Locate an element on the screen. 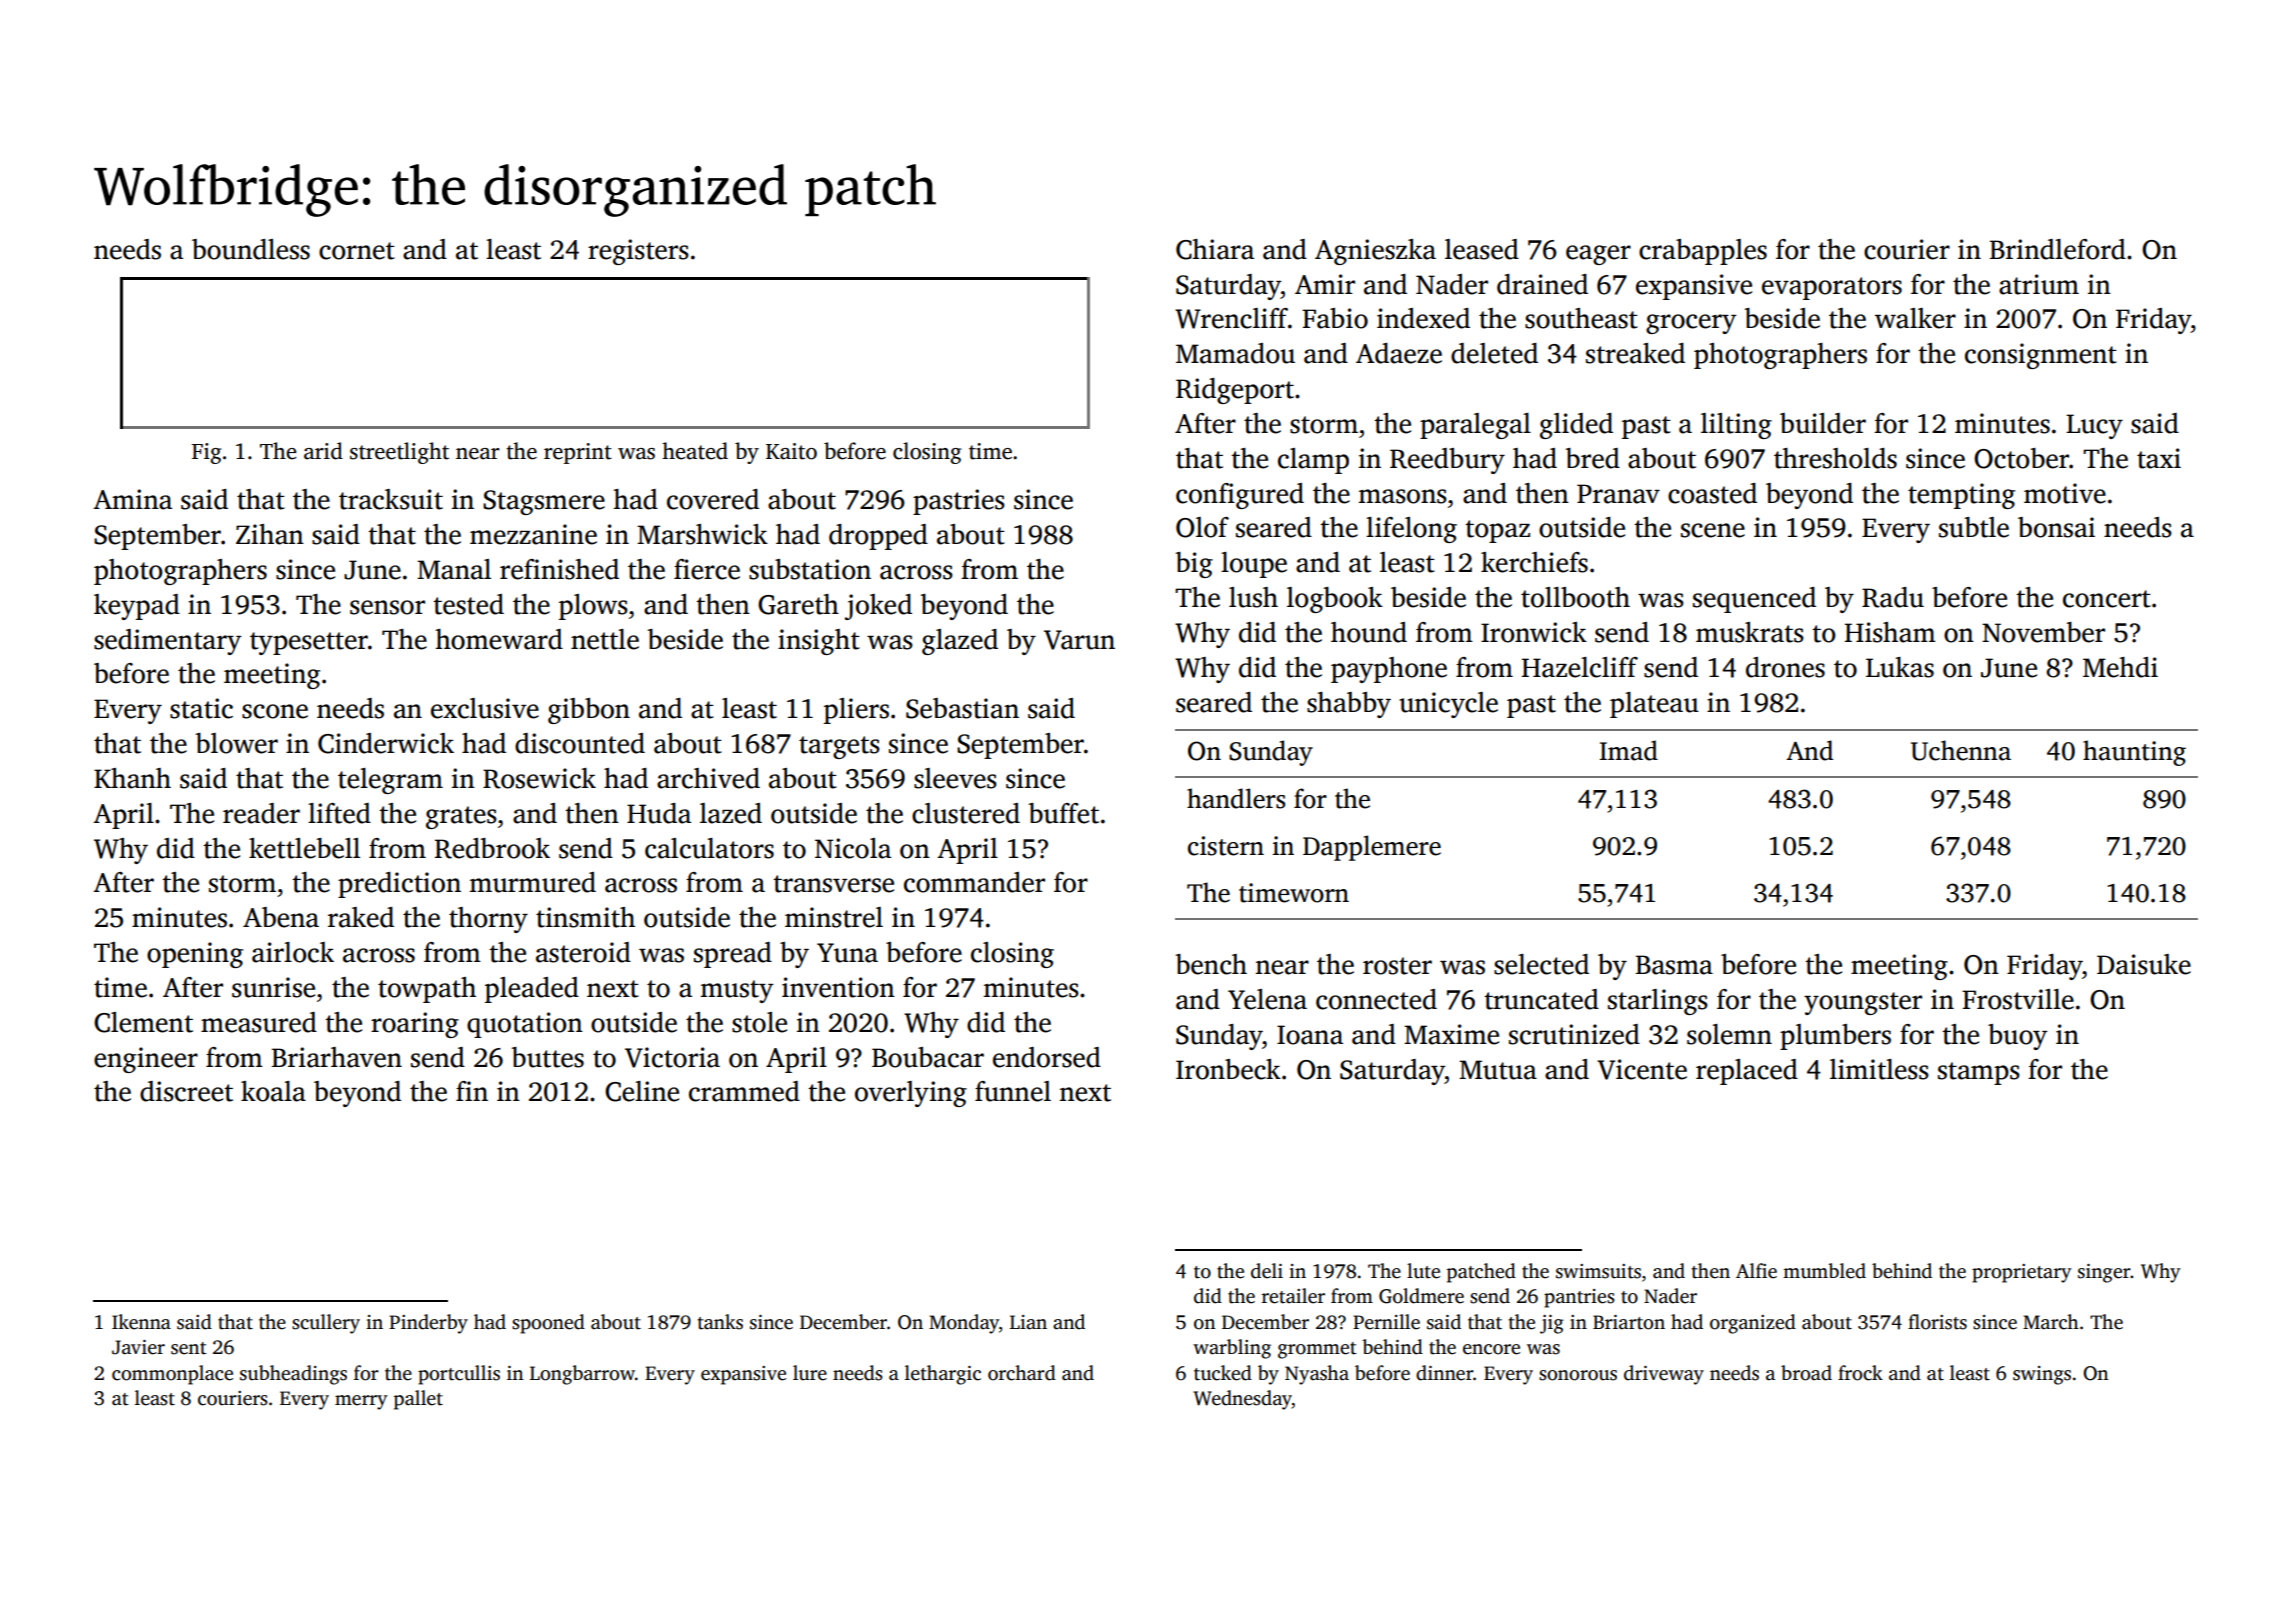  Agnieszka is located at coordinates (1375, 252).
